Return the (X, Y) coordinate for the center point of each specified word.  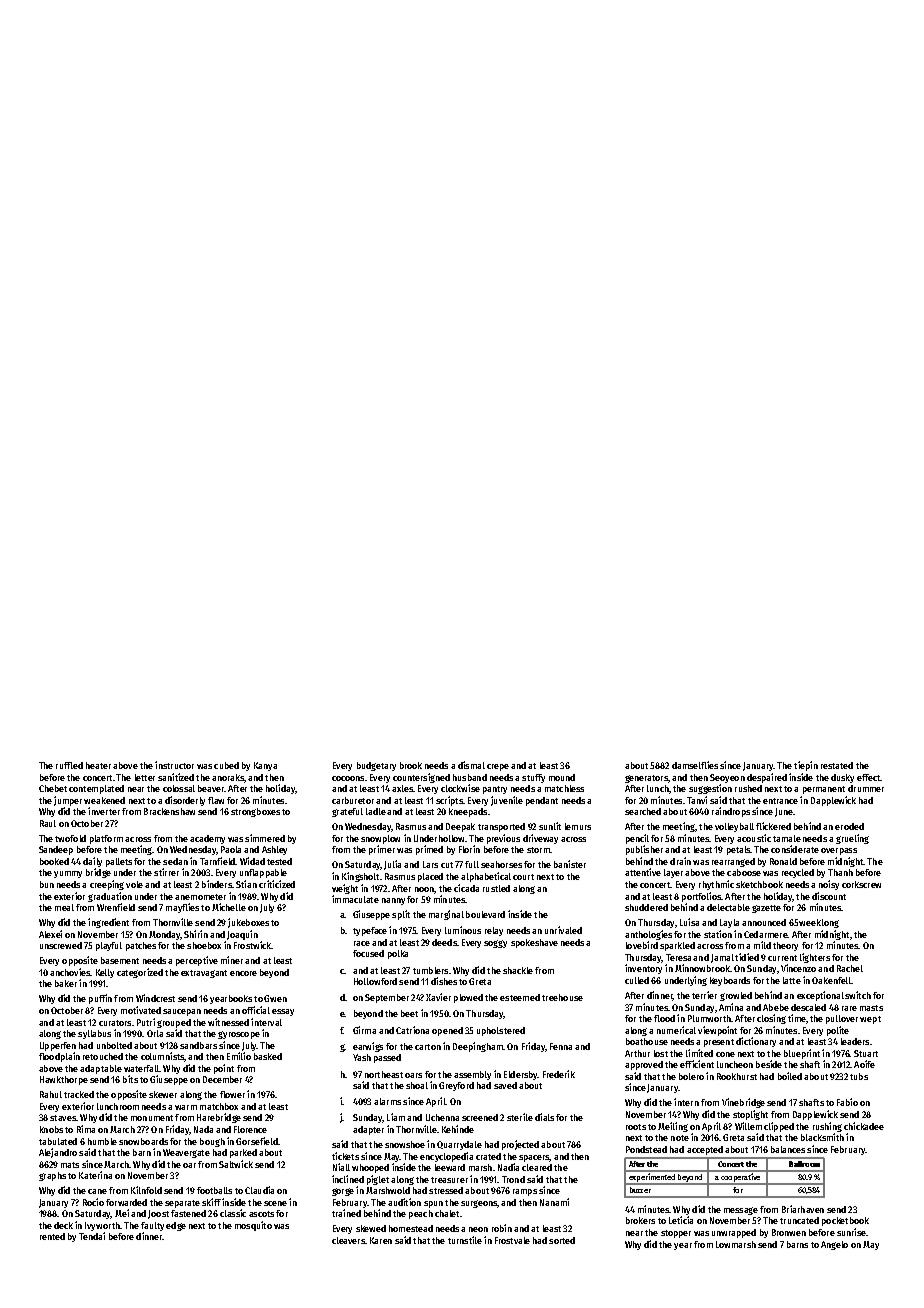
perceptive (197, 961)
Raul (48, 823)
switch (858, 995)
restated (837, 765)
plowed (468, 998)
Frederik (559, 1074)
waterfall (141, 1068)
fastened (188, 1213)
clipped (779, 1127)
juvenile (507, 801)
